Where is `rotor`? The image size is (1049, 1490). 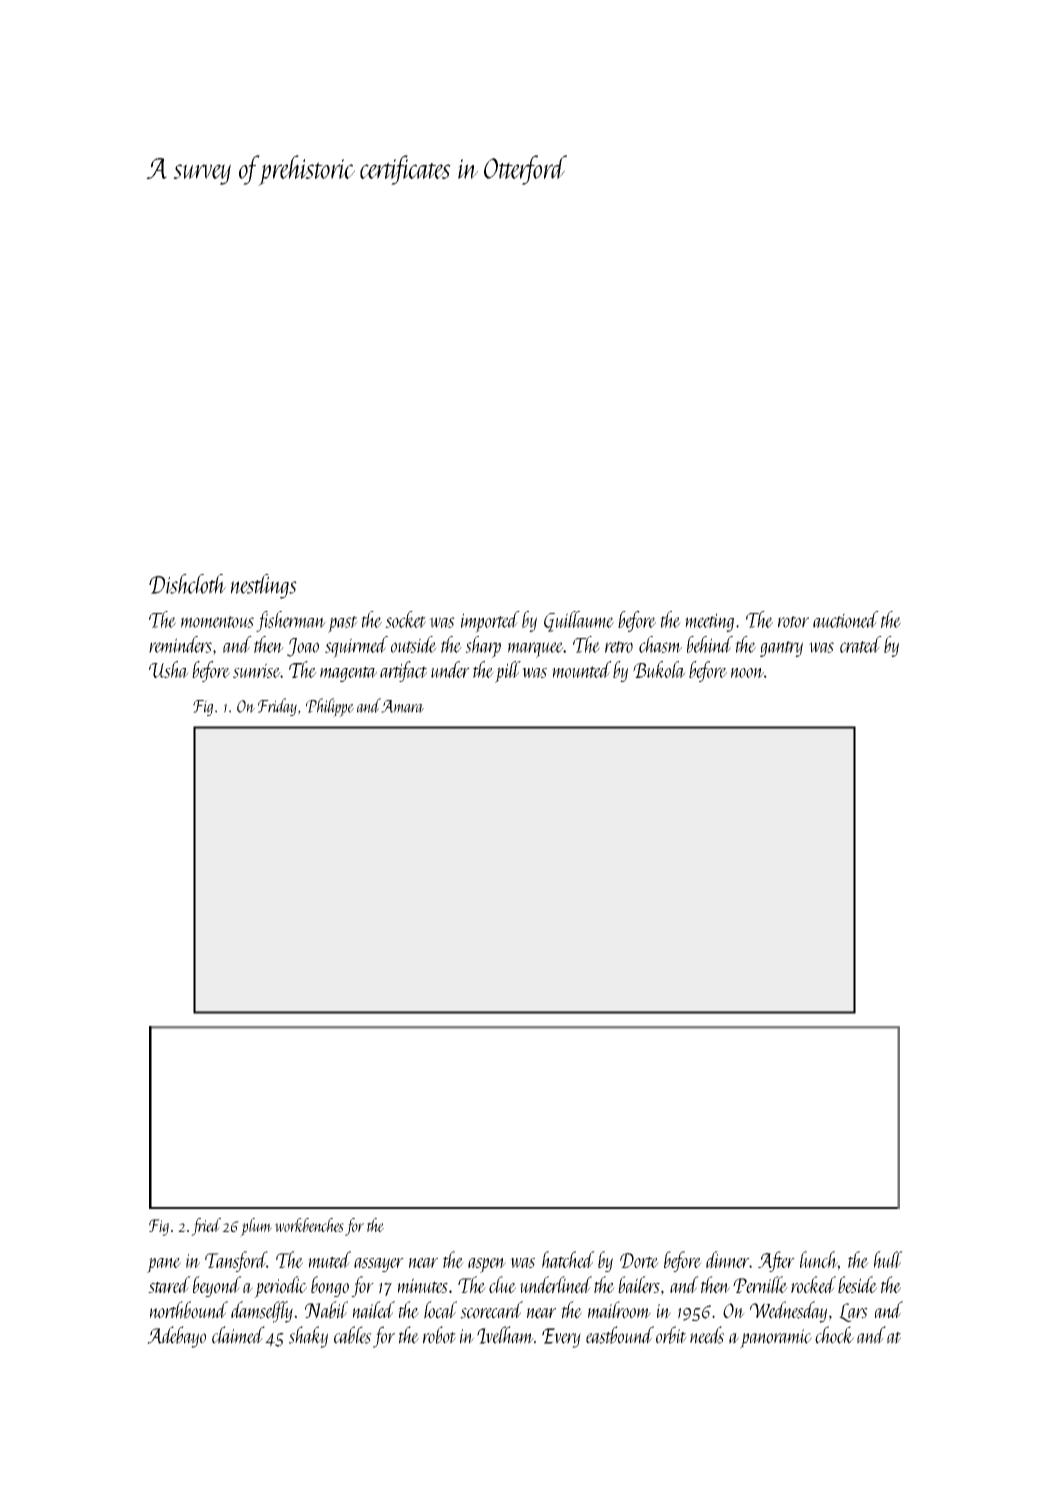 rotor is located at coordinates (793, 622).
